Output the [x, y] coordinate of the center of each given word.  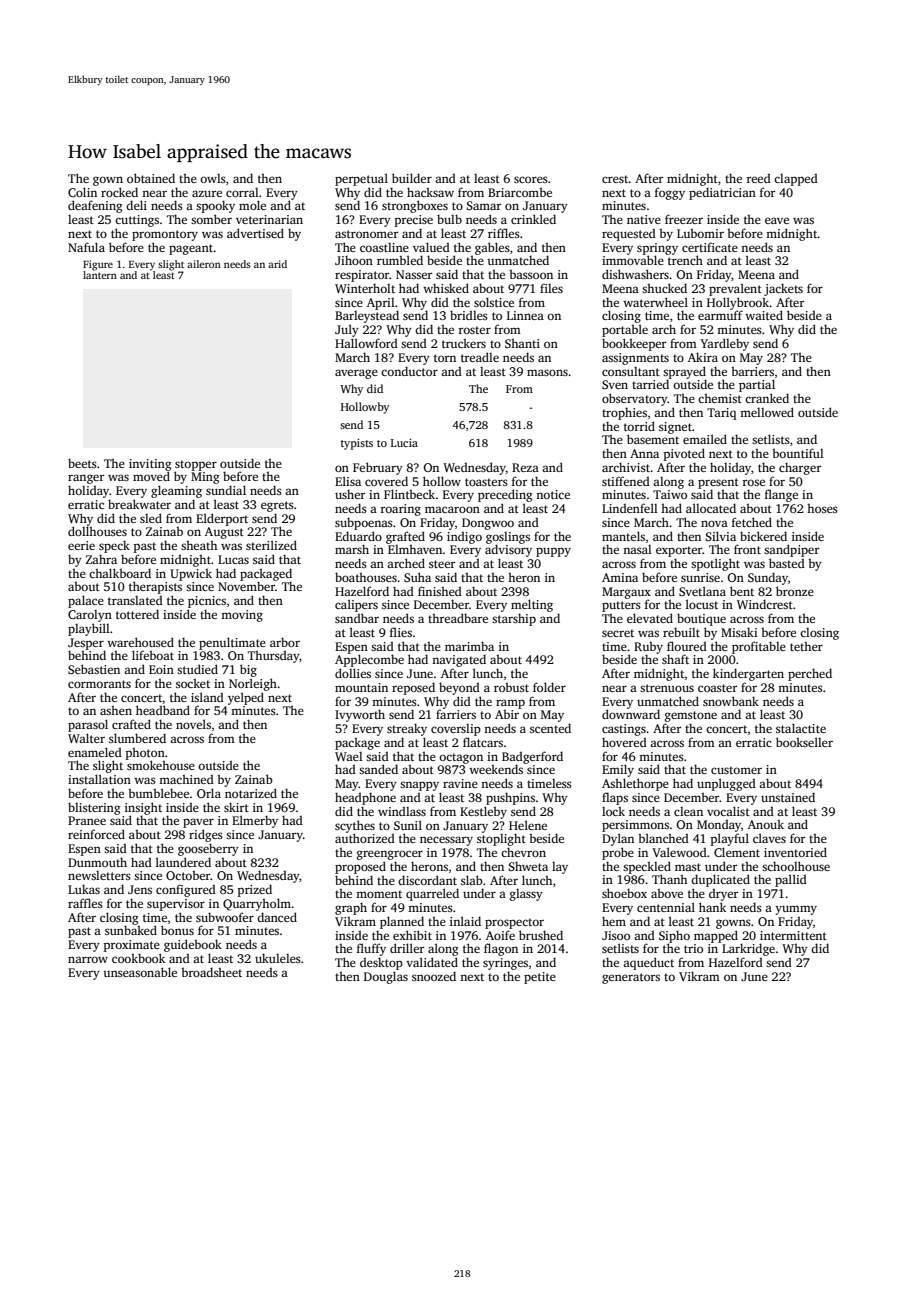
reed [759, 178]
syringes [505, 964]
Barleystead [367, 316]
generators [631, 978]
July [347, 330]
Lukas [84, 889]
